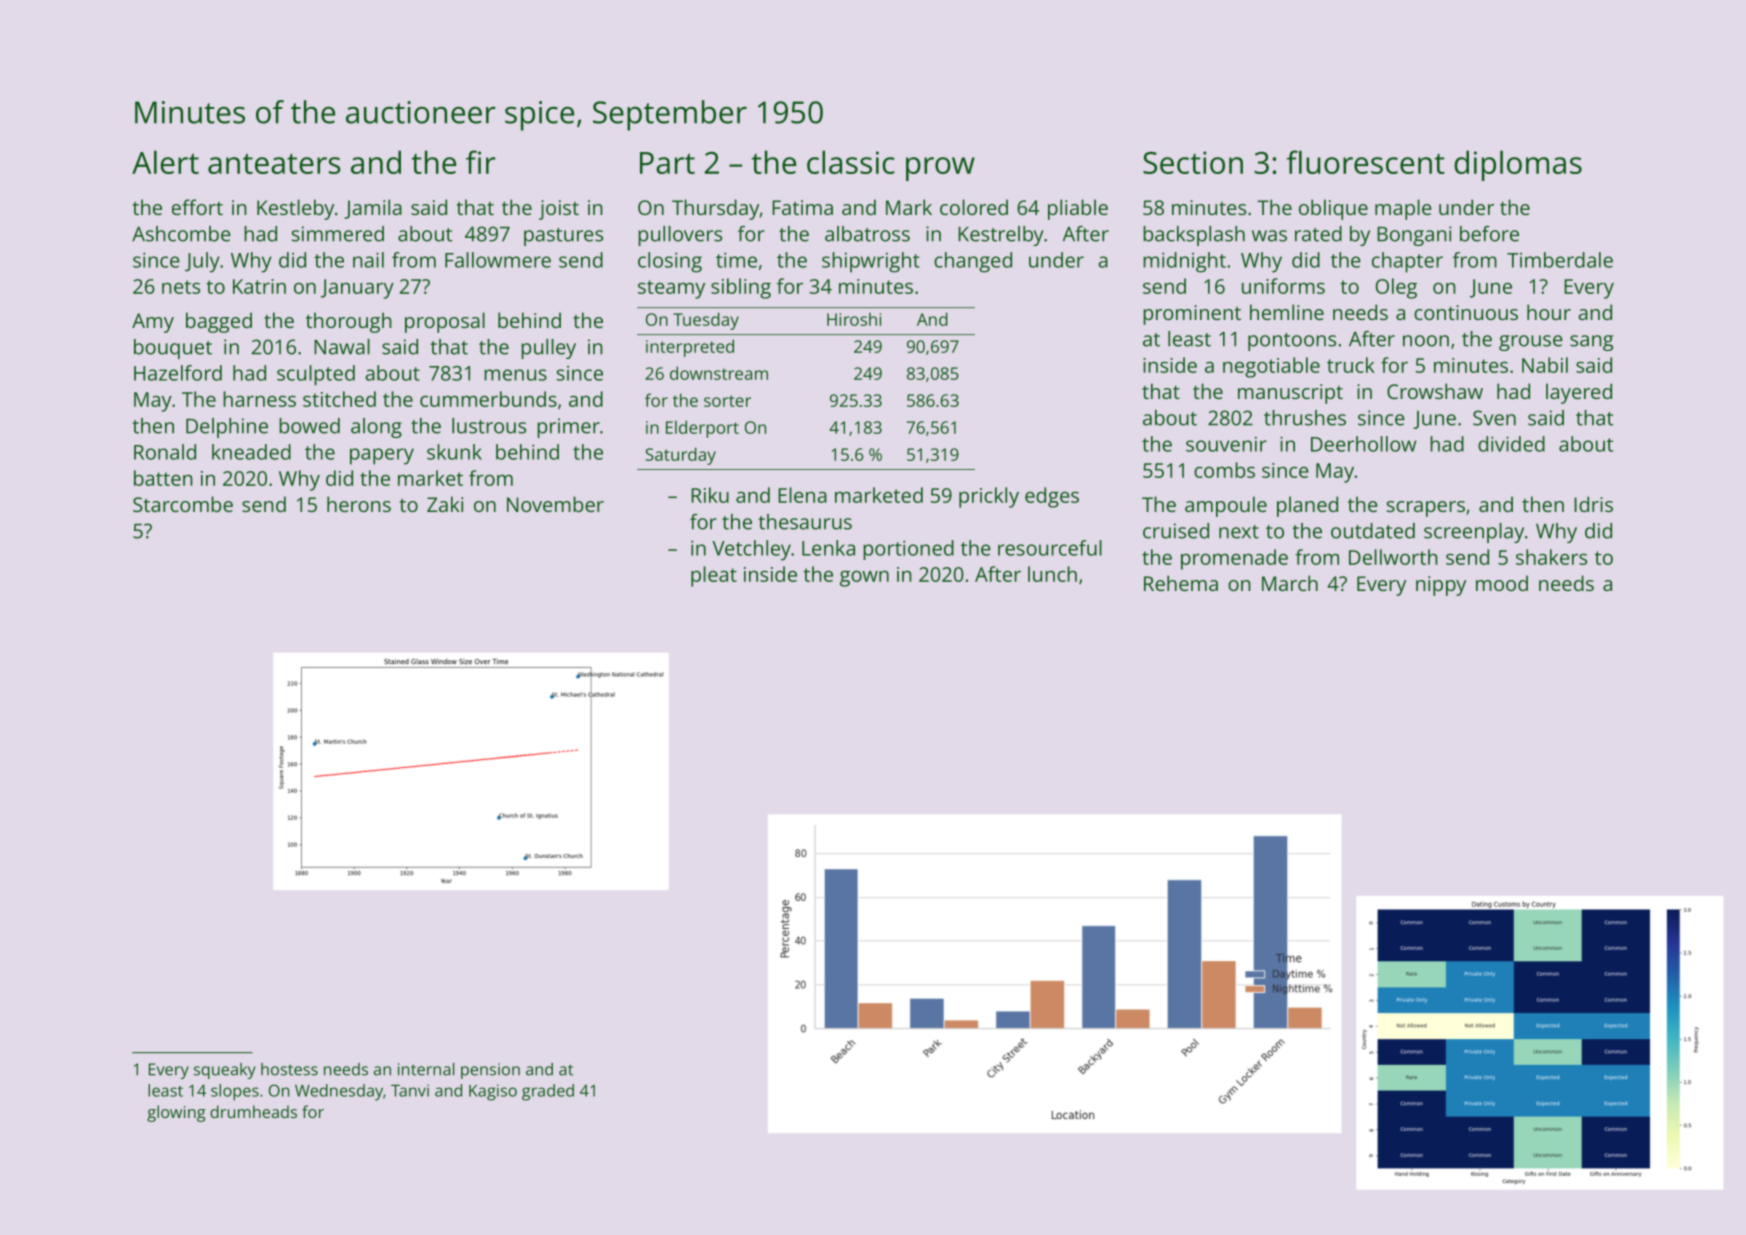 This screenshot has height=1235, width=1746. What do you see at coordinates (802, 207) in the screenshot?
I see `Fatima` at bounding box center [802, 207].
